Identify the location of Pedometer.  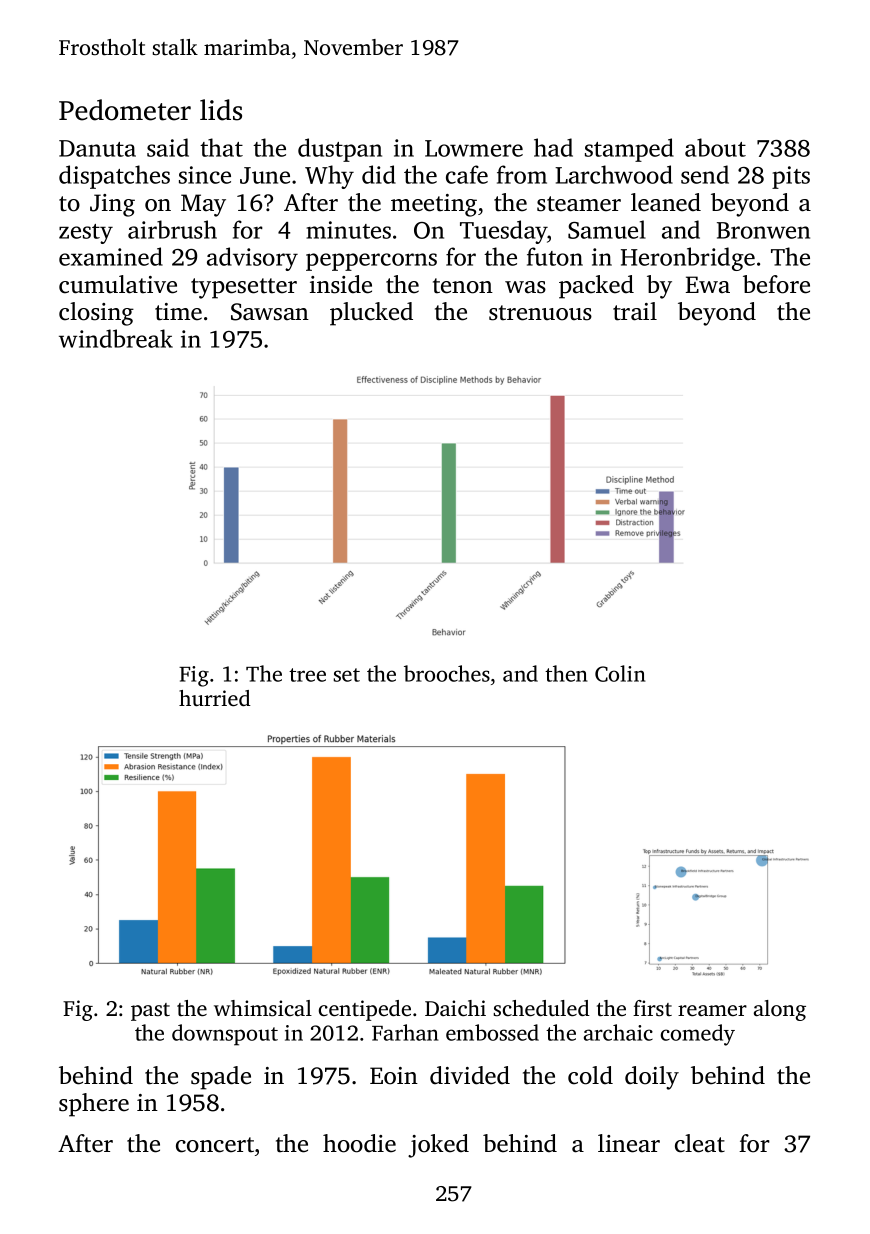
(125, 110).
